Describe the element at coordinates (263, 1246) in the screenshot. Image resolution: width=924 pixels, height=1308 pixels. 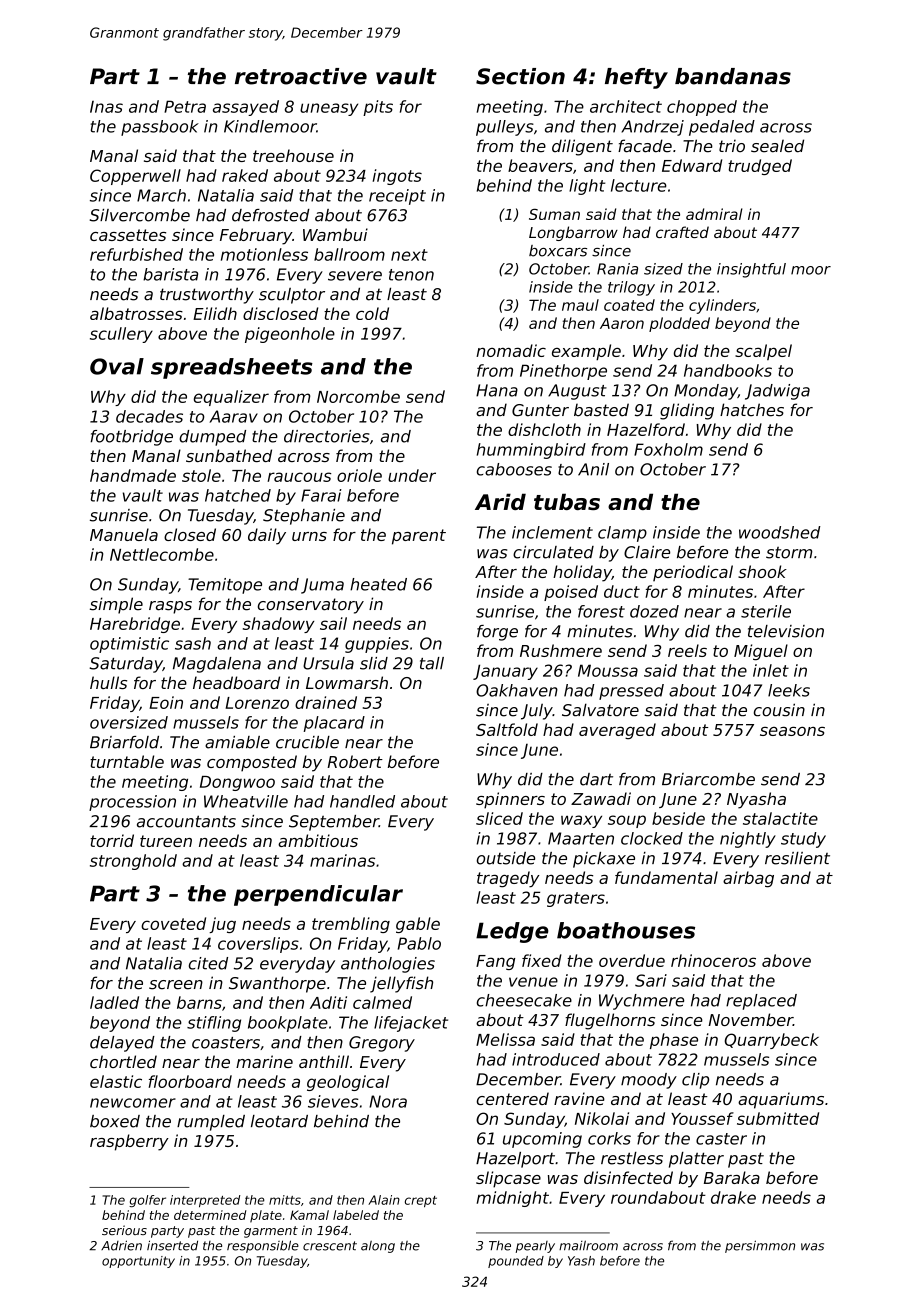
I see `responsible` at that location.
